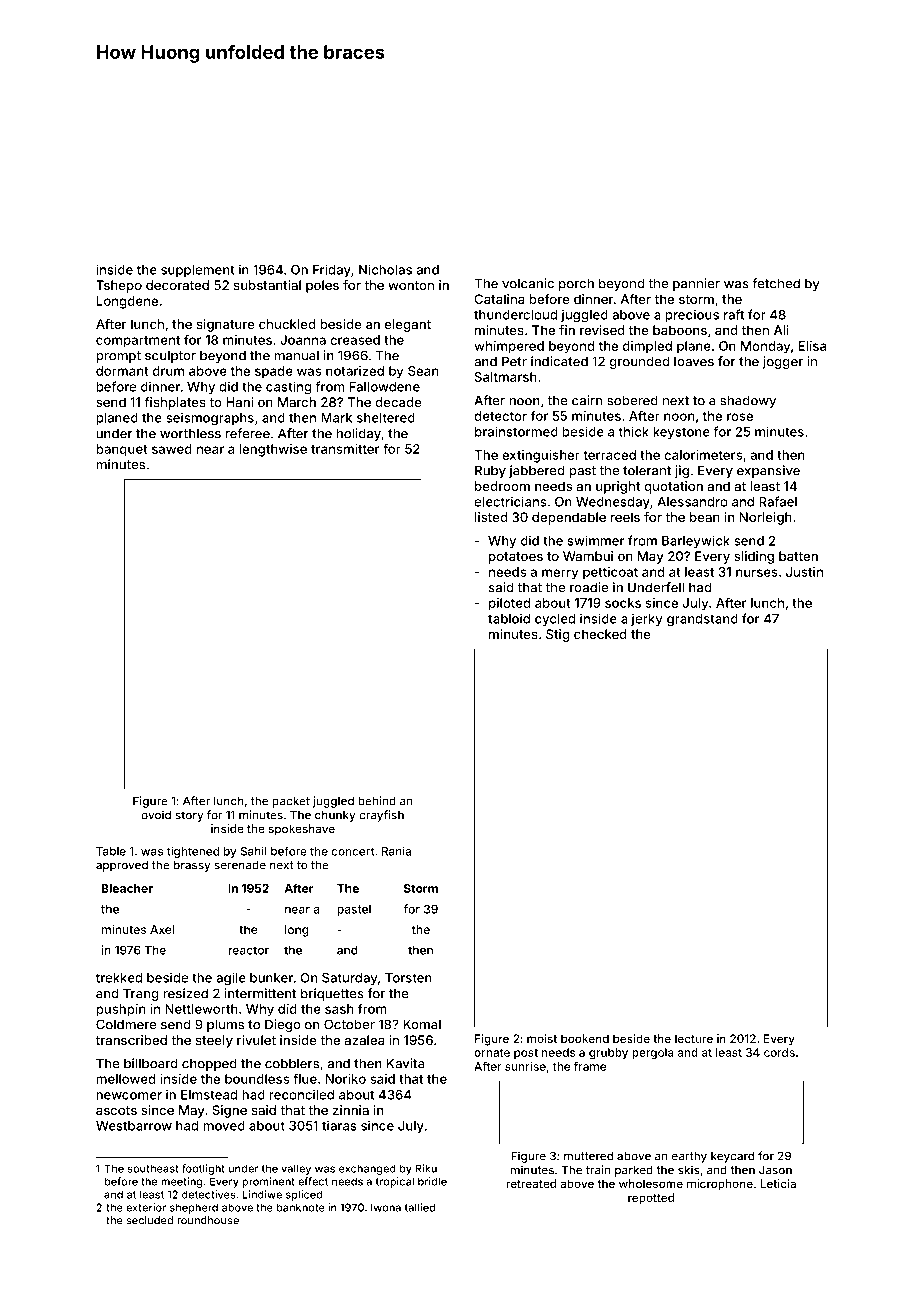 This document has height=1308, width=924. I want to click on crayfish, so click(381, 816).
